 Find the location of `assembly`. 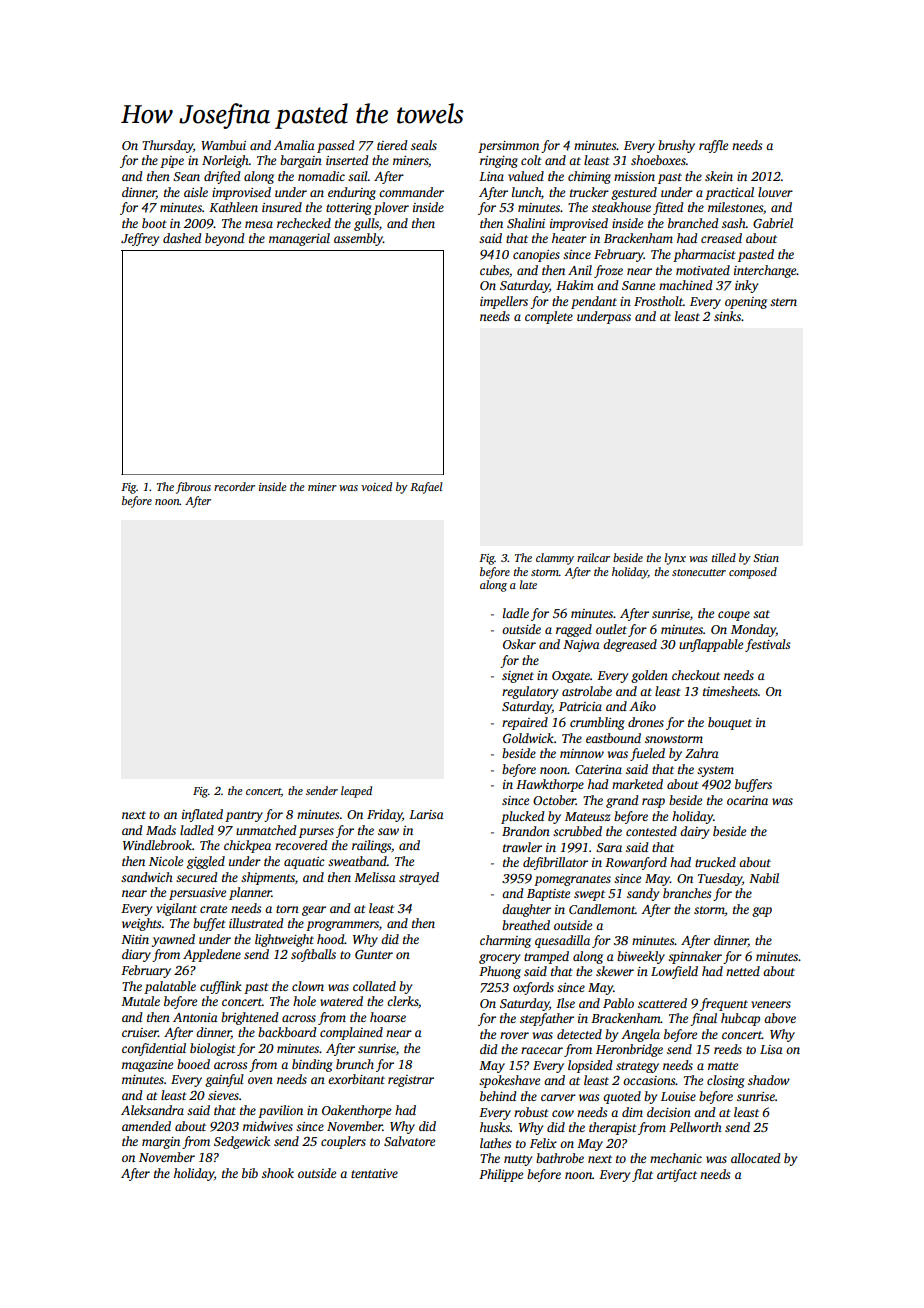

assembly is located at coordinates (358, 239).
